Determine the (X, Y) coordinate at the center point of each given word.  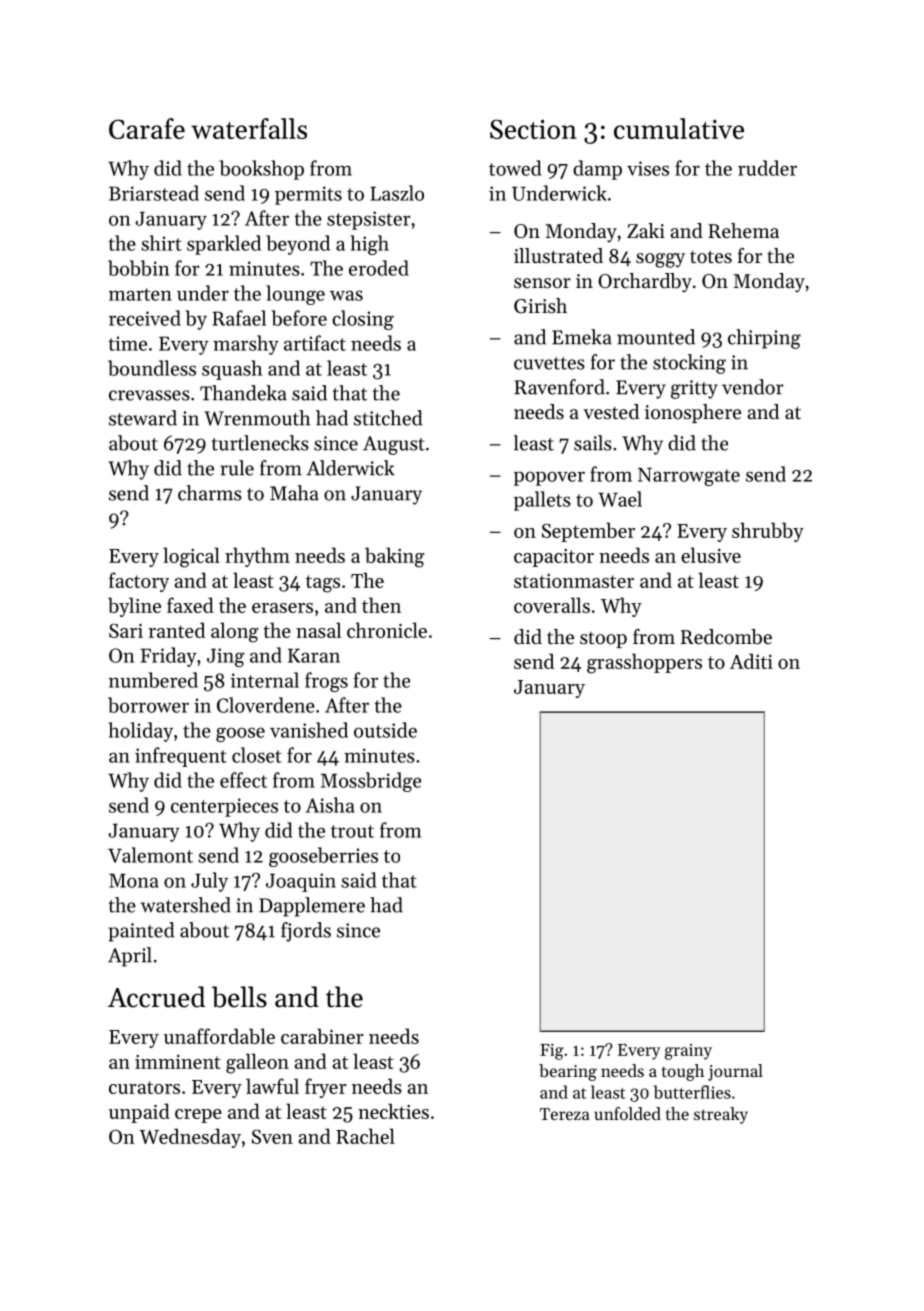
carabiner (322, 1036)
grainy (688, 1052)
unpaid (139, 1113)
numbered (153, 680)
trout (352, 831)
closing (363, 320)
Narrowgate (689, 477)
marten (140, 294)
